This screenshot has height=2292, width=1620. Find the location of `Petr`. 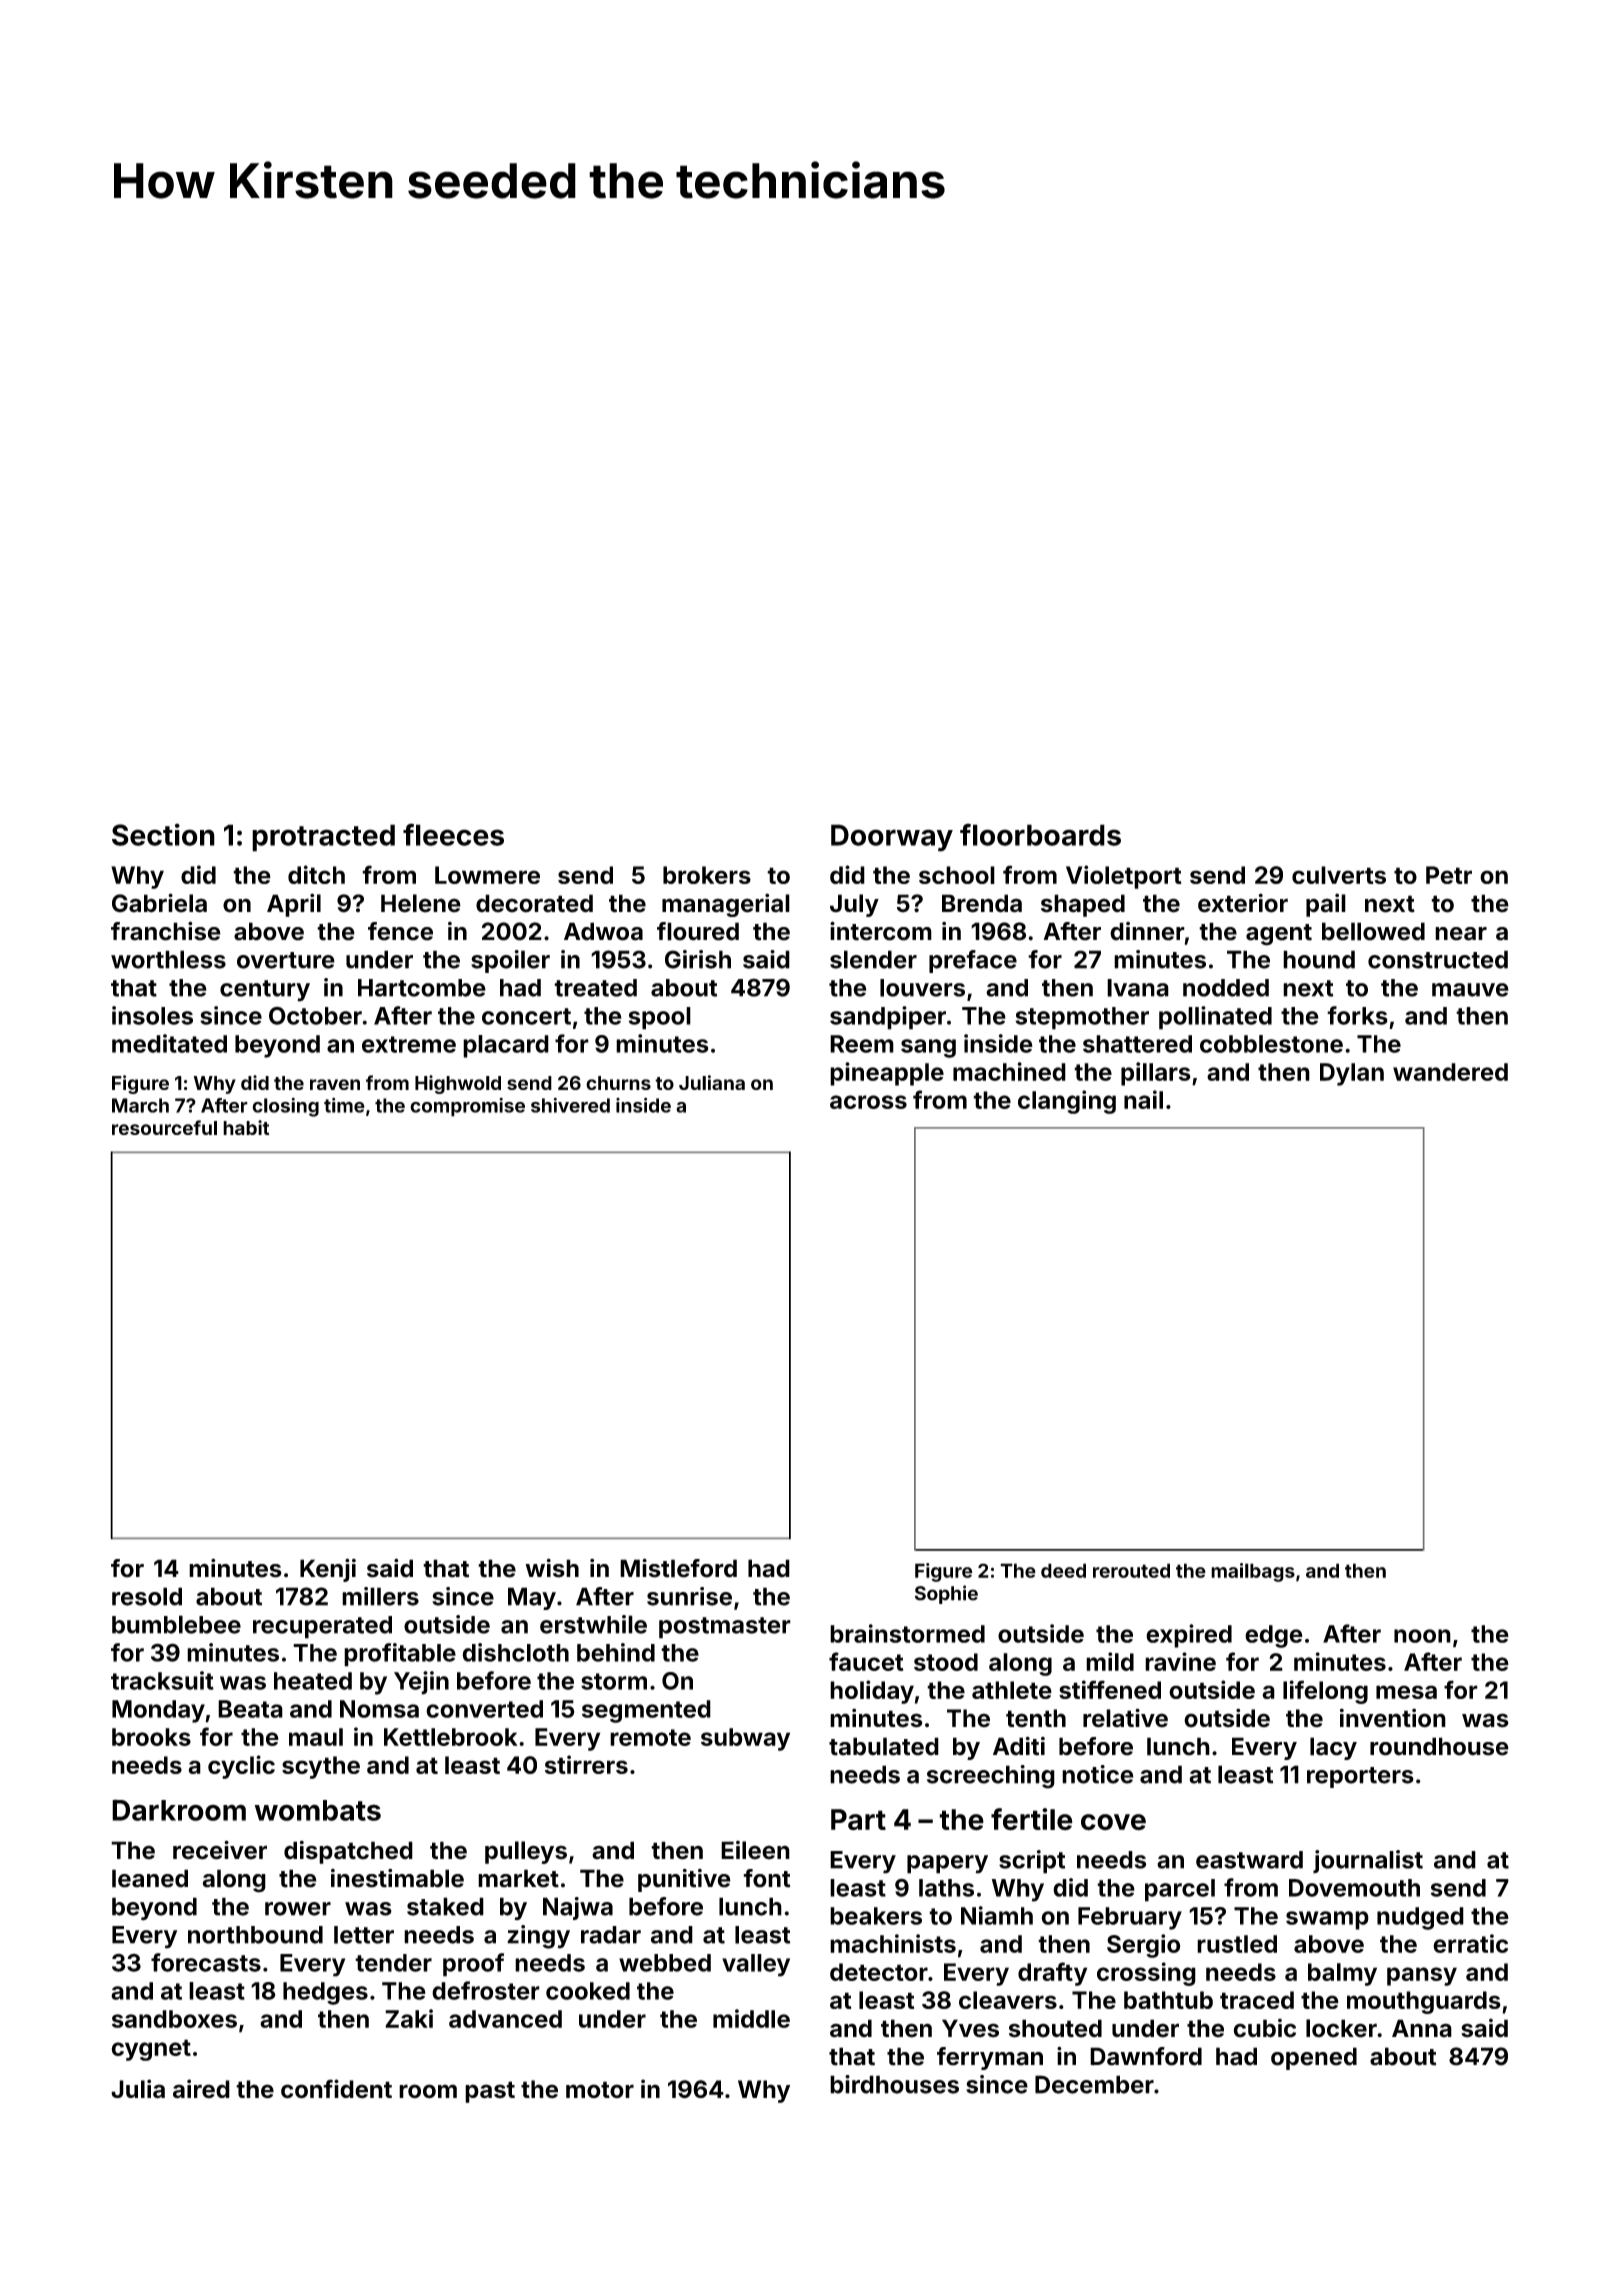

Petr is located at coordinates (1449, 875).
